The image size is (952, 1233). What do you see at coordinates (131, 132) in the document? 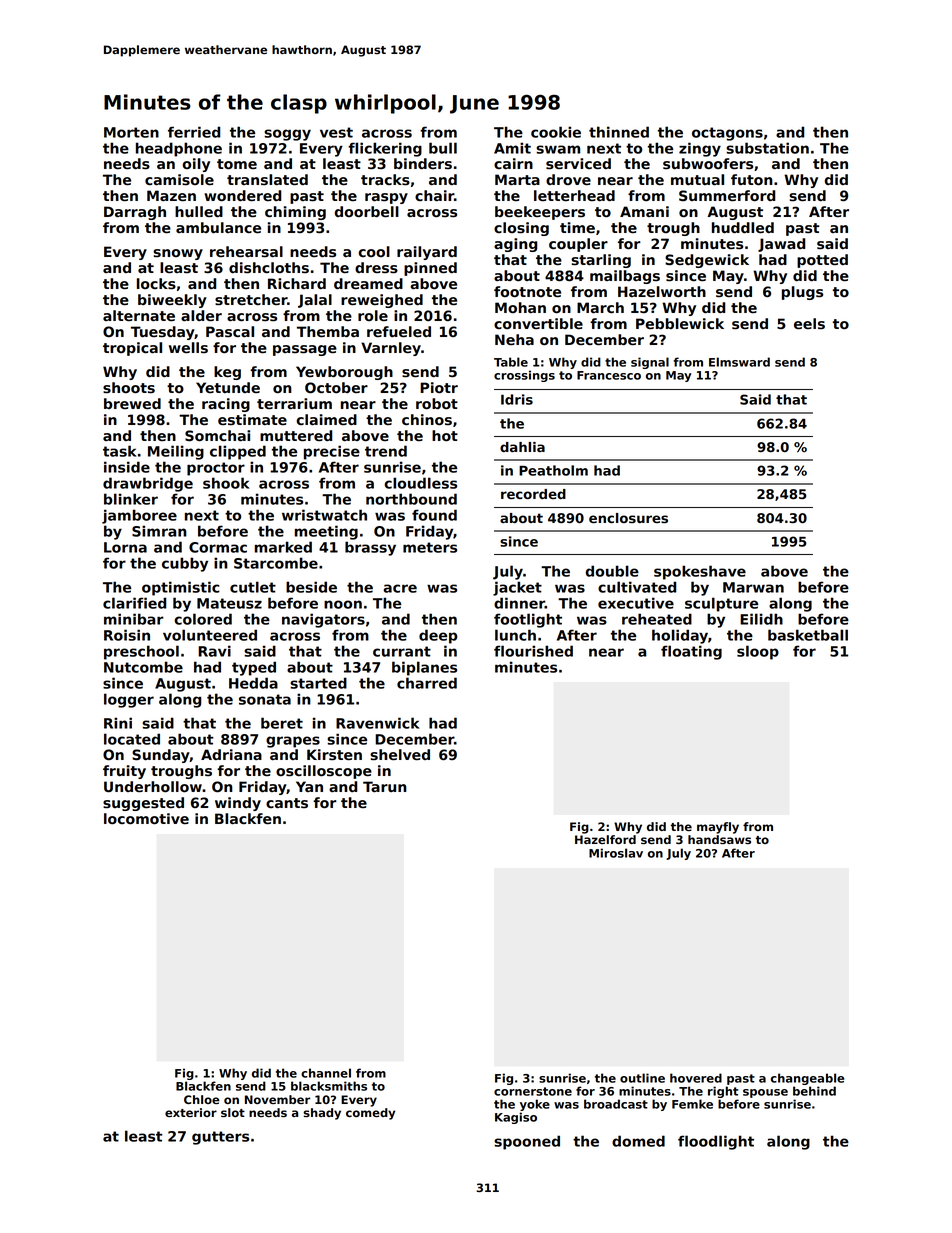
I see `Morten` at bounding box center [131, 132].
